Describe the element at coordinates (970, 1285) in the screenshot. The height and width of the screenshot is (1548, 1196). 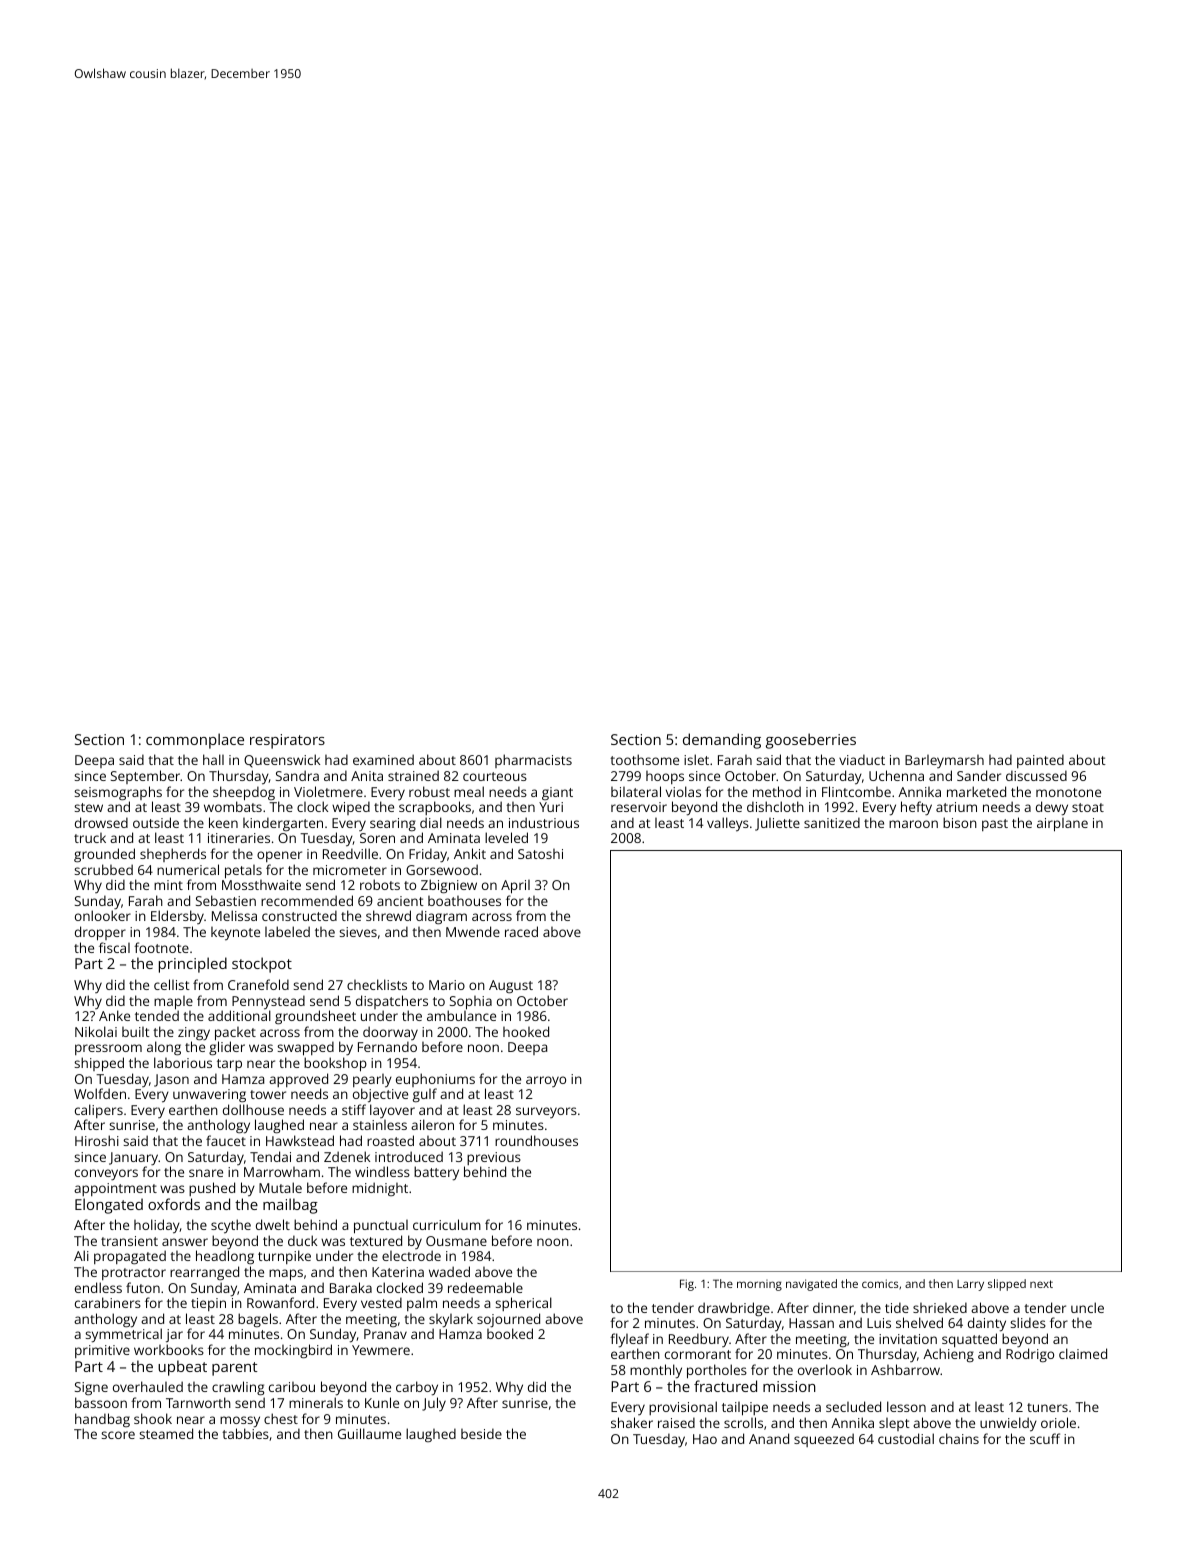
I see `Larry` at that location.
